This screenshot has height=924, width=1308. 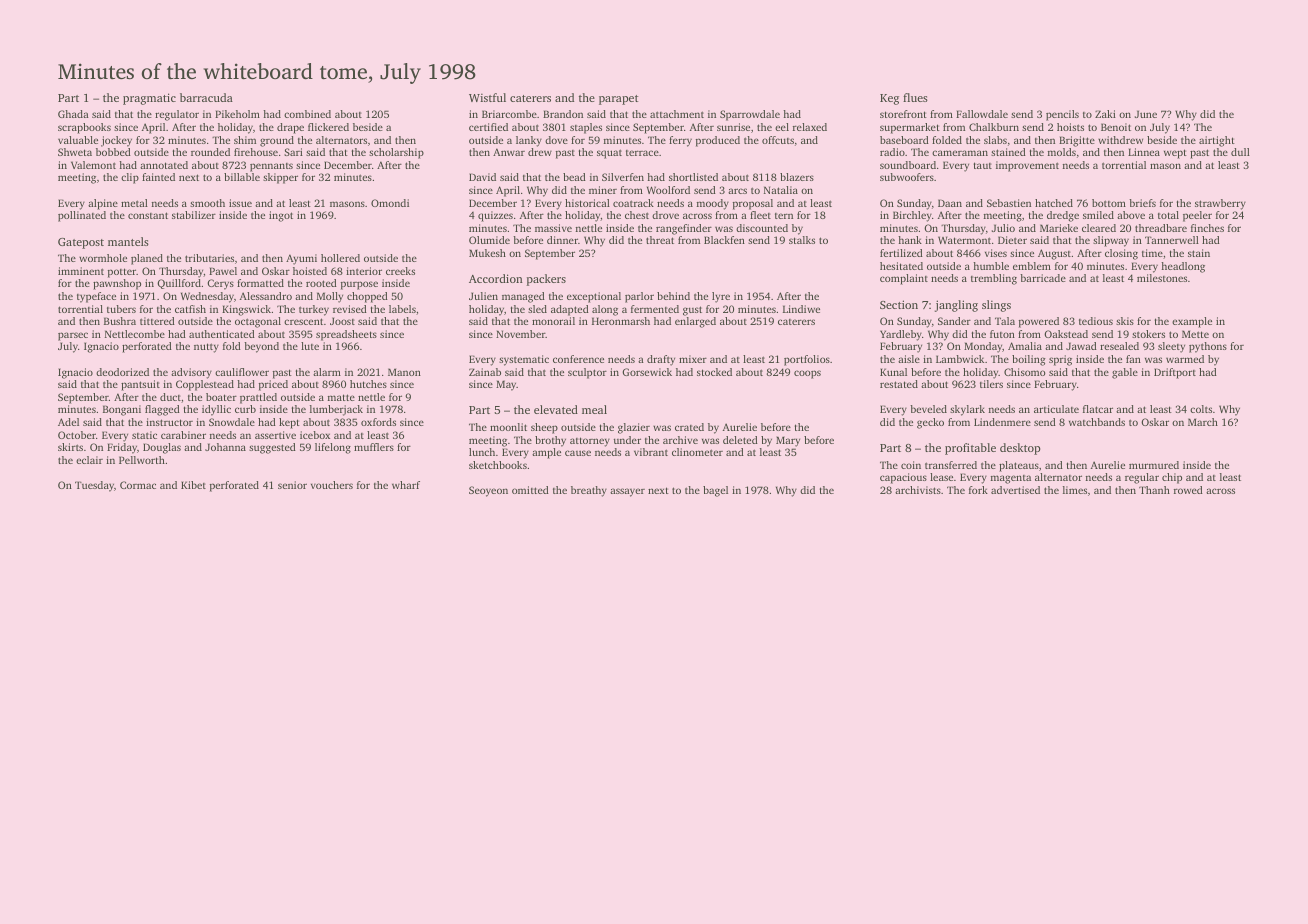 I want to click on June, so click(x=1146, y=114).
